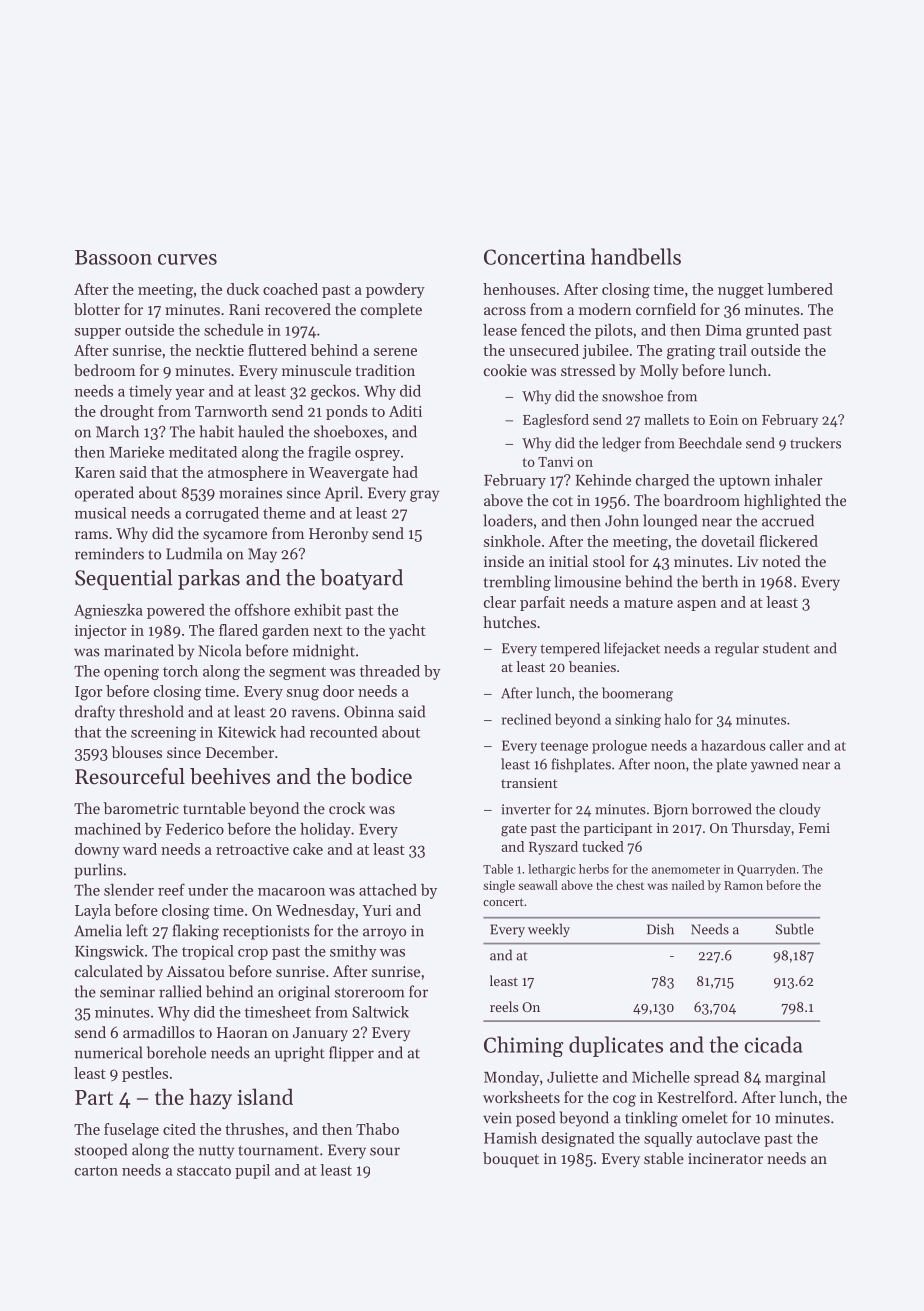 Image resolution: width=924 pixels, height=1311 pixels. What do you see at coordinates (772, 331) in the screenshot?
I see `grunted` at bounding box center [772, 331].
